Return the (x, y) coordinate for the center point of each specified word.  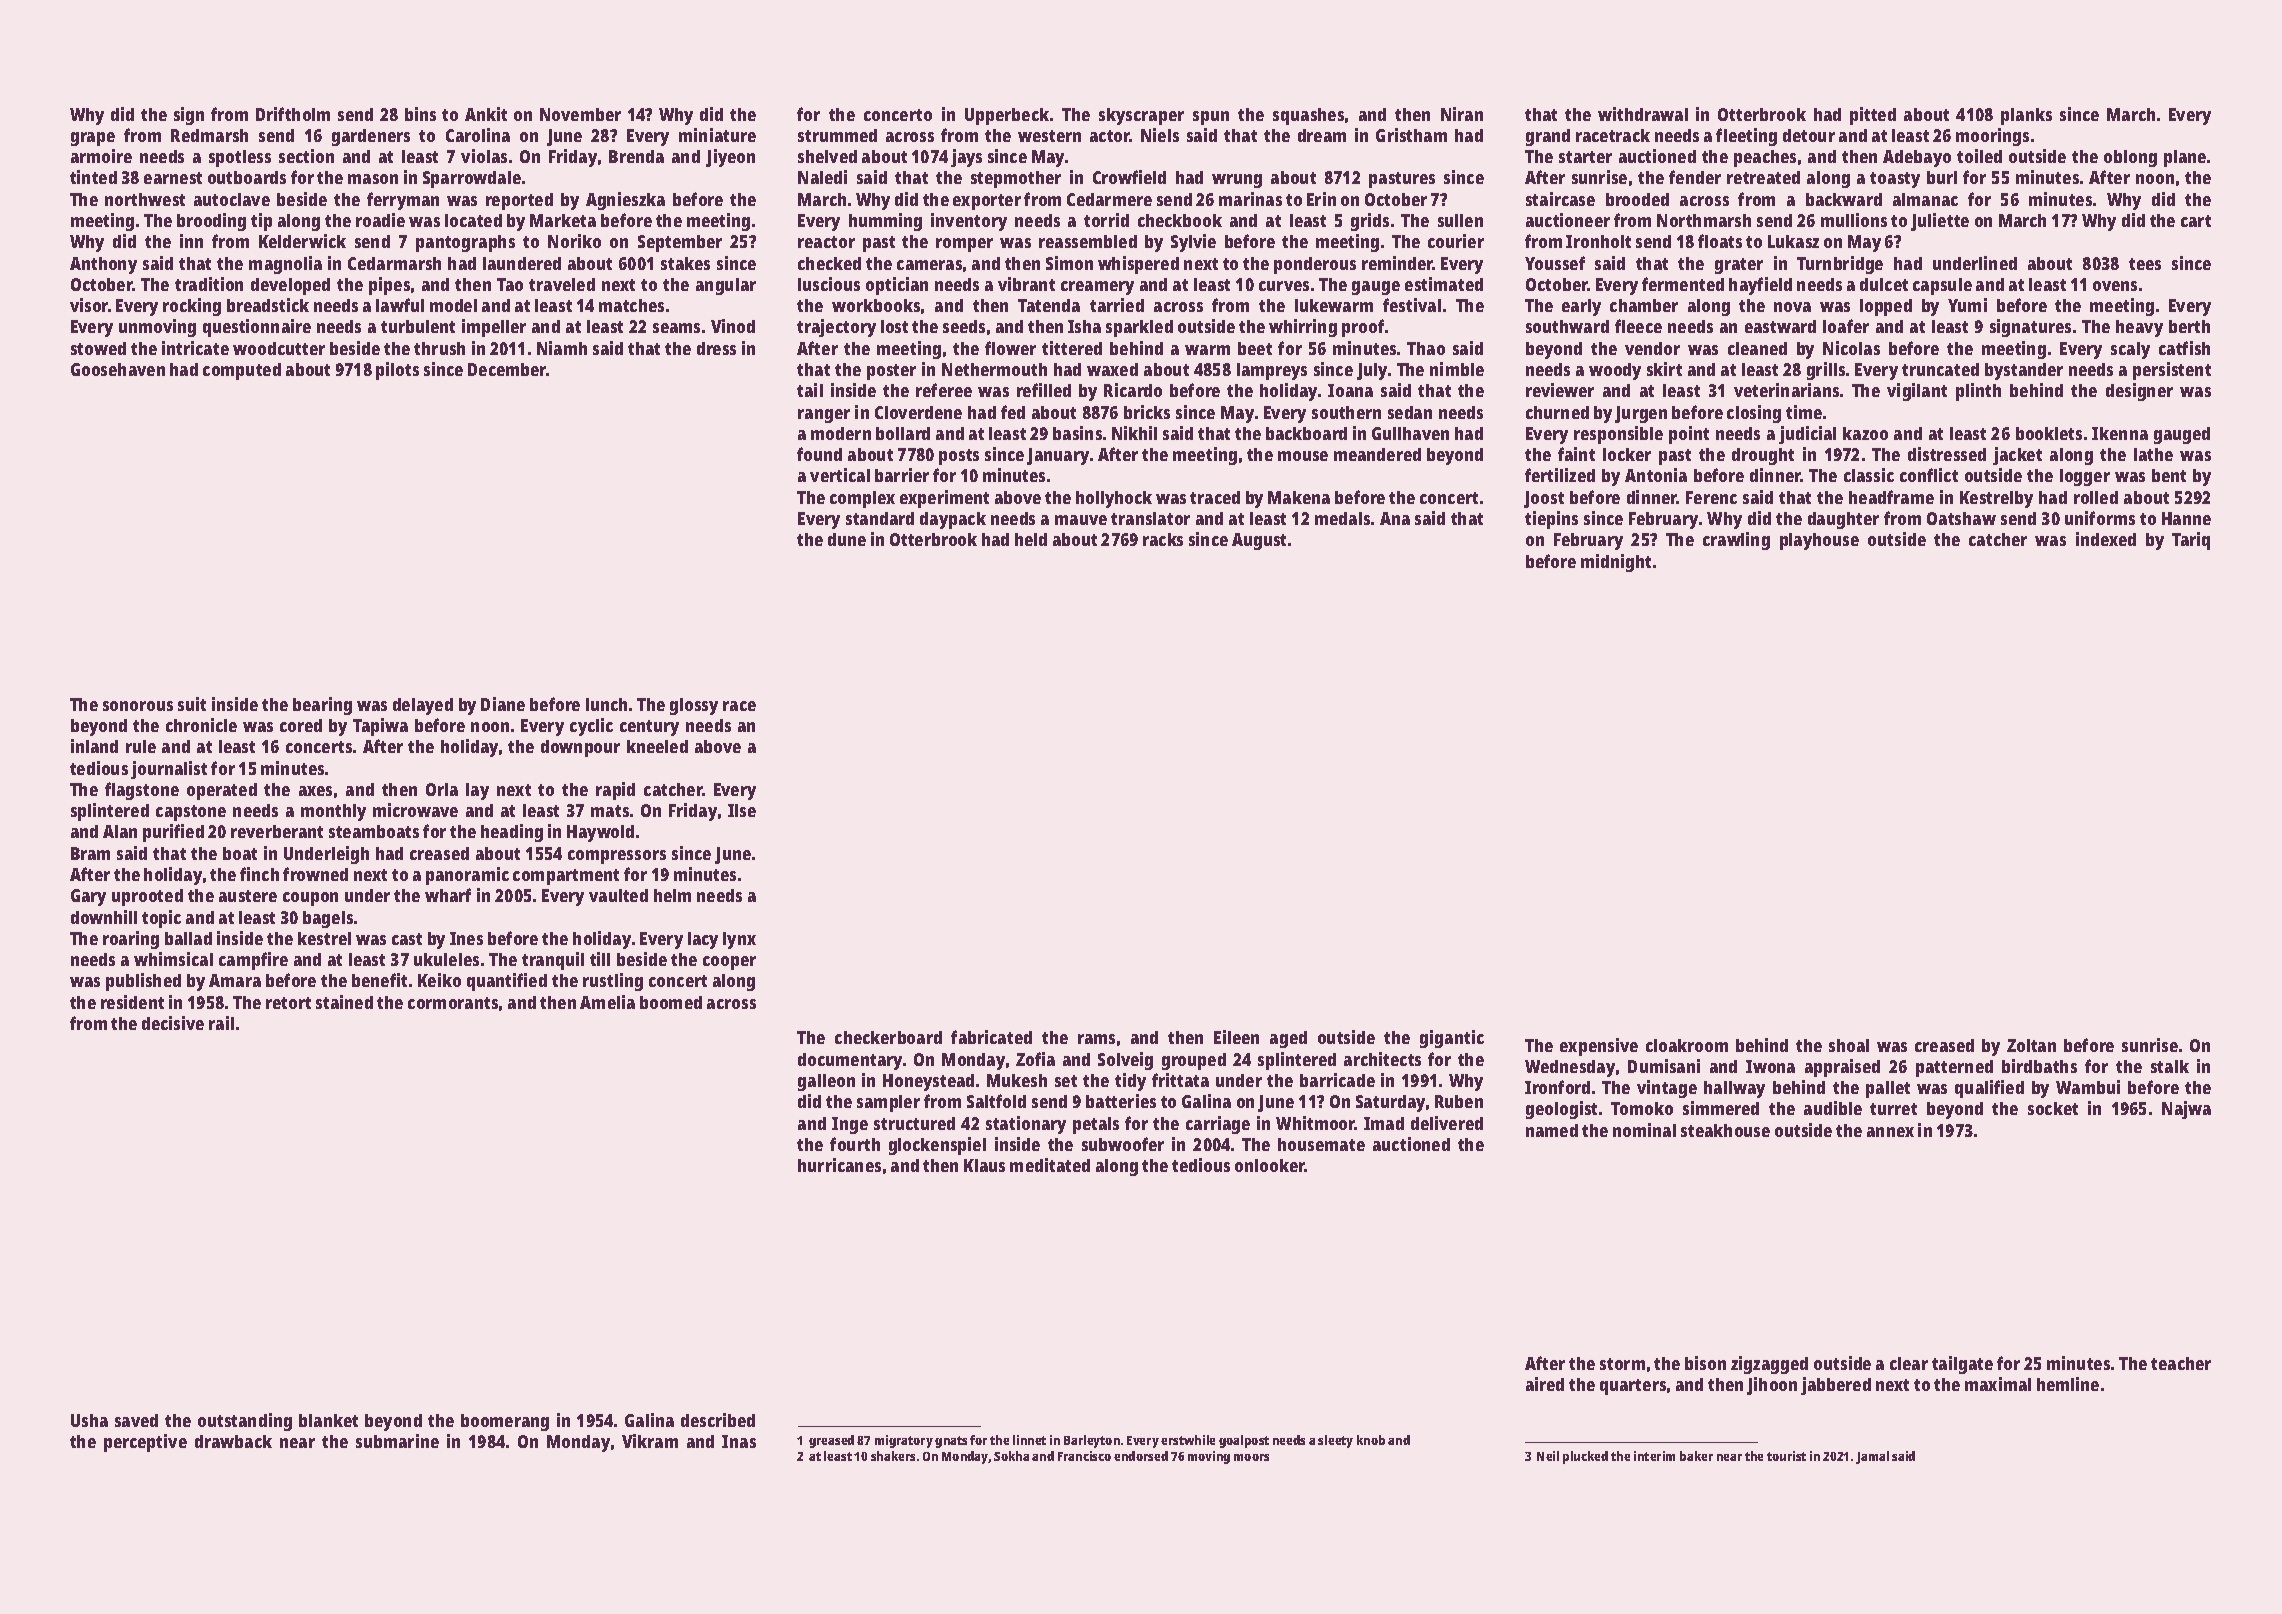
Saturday (1390, 1103)
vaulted (618, 895)
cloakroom (1687, 1045)
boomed (671, 1002)
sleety (1335, 1441)
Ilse (742, 810)
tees (2145, 264)
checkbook (1180, 220)
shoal (1849, 1045)
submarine (397, 1441)
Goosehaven (118, 369)
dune (847, 539)
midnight (1616, 563)
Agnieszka (625, 201)
